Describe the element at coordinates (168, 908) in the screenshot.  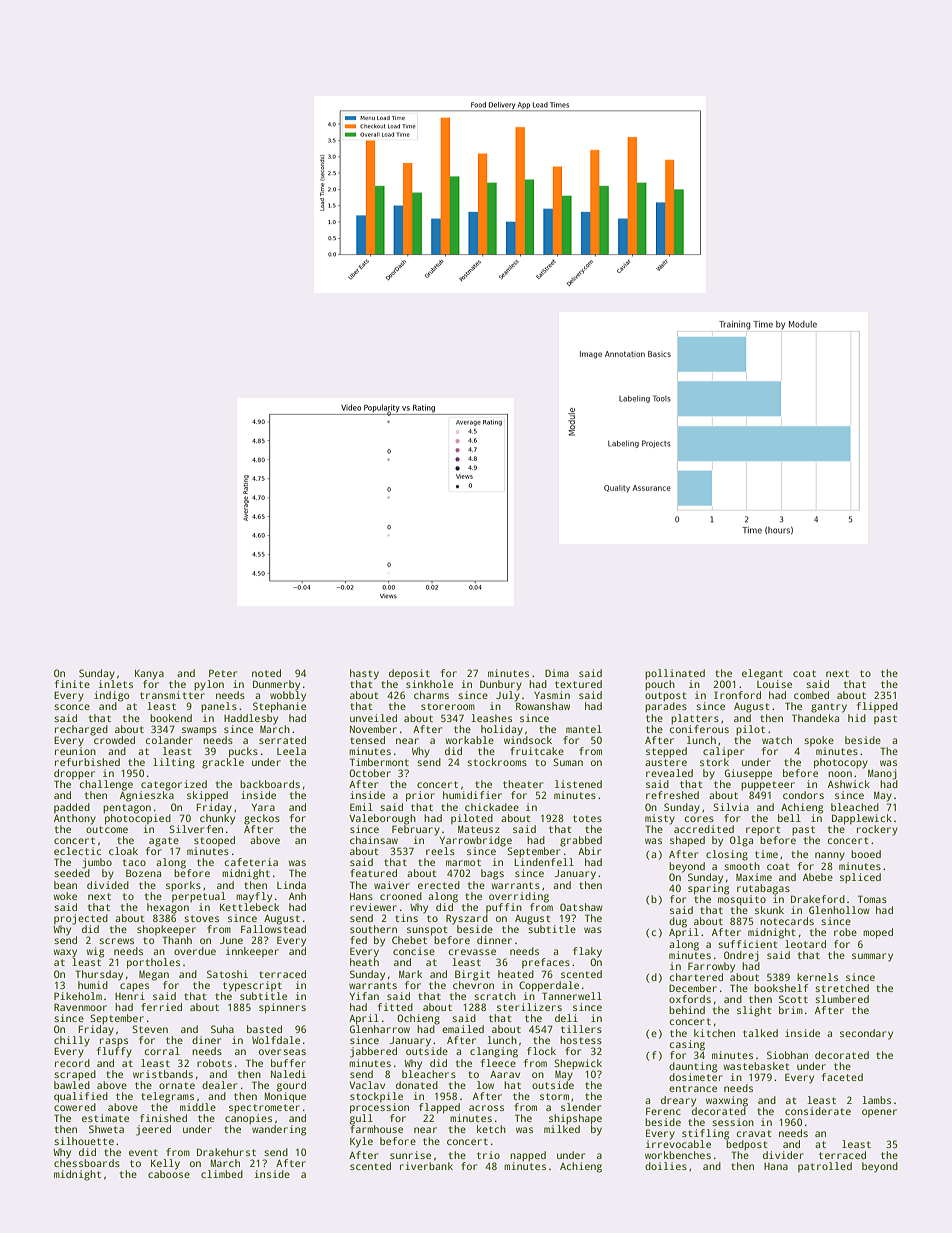
I see `hexagon` at that location.
